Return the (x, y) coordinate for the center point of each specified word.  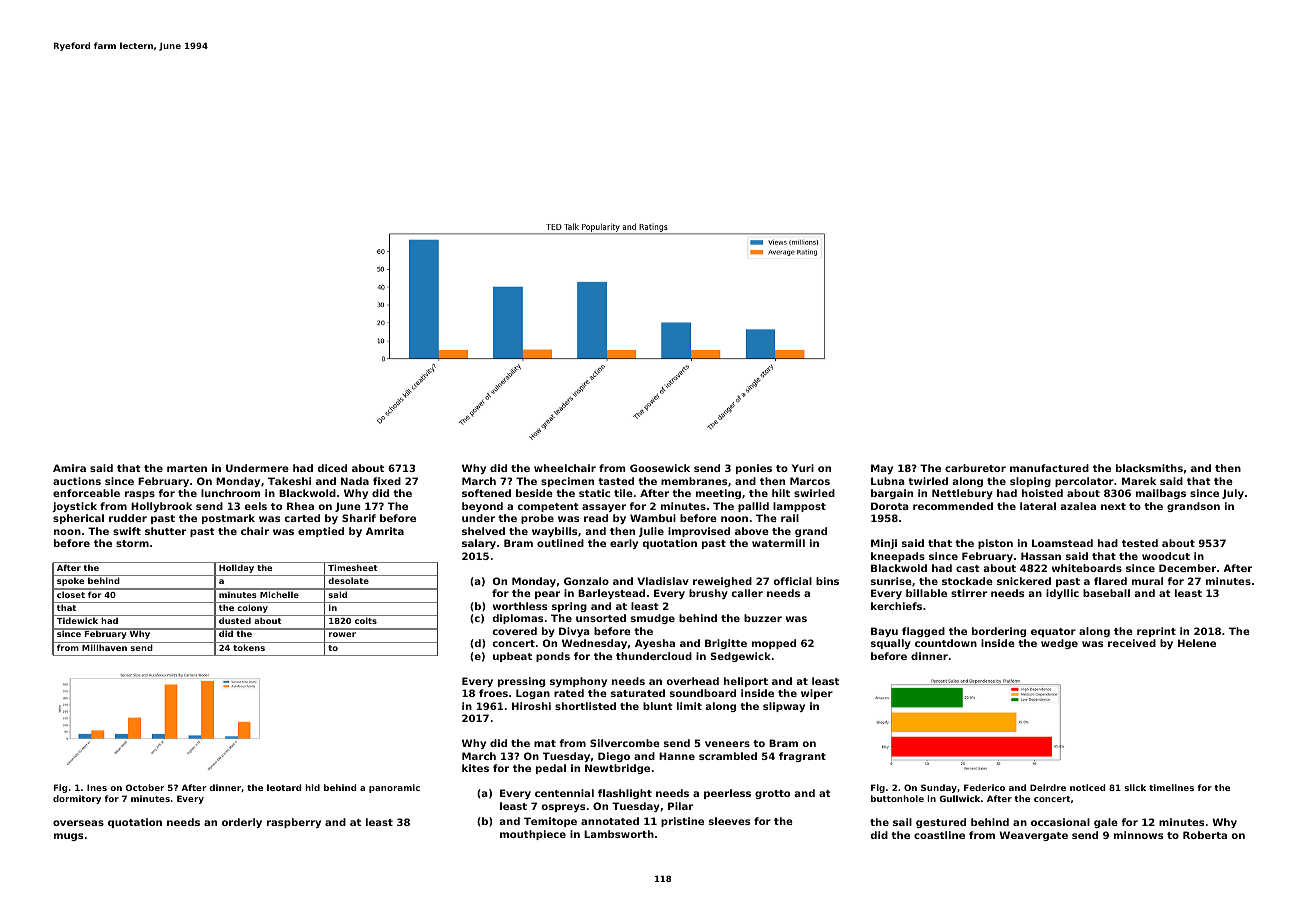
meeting (718, 494)
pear (547, 595)
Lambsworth (619, 834)
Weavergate (1033, 836)
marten (187, 468)
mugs (68, 837)
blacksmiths (1149, 468)
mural (1147, 581)
